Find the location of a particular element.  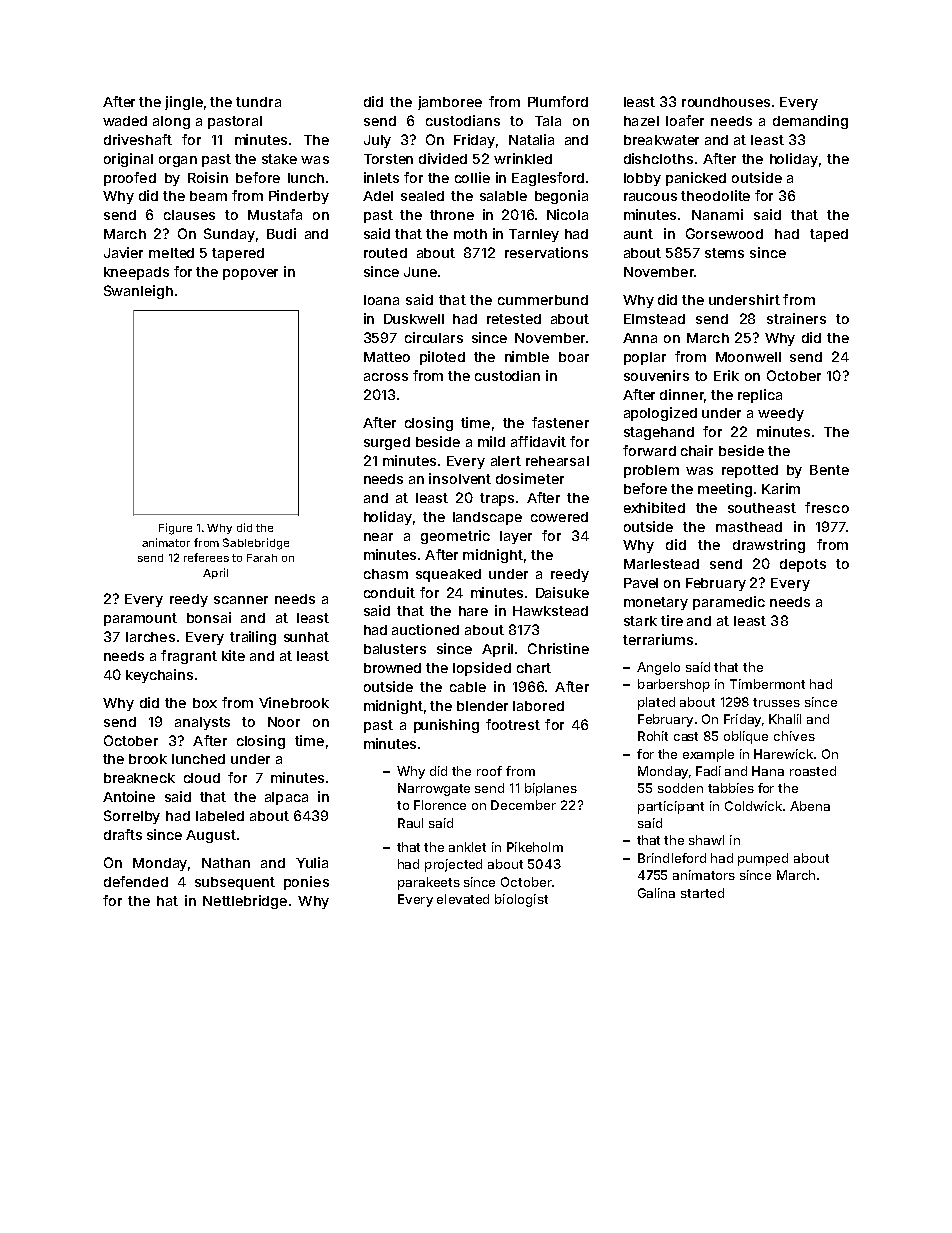

Sablebridge is located at coordinates (256, 544).
